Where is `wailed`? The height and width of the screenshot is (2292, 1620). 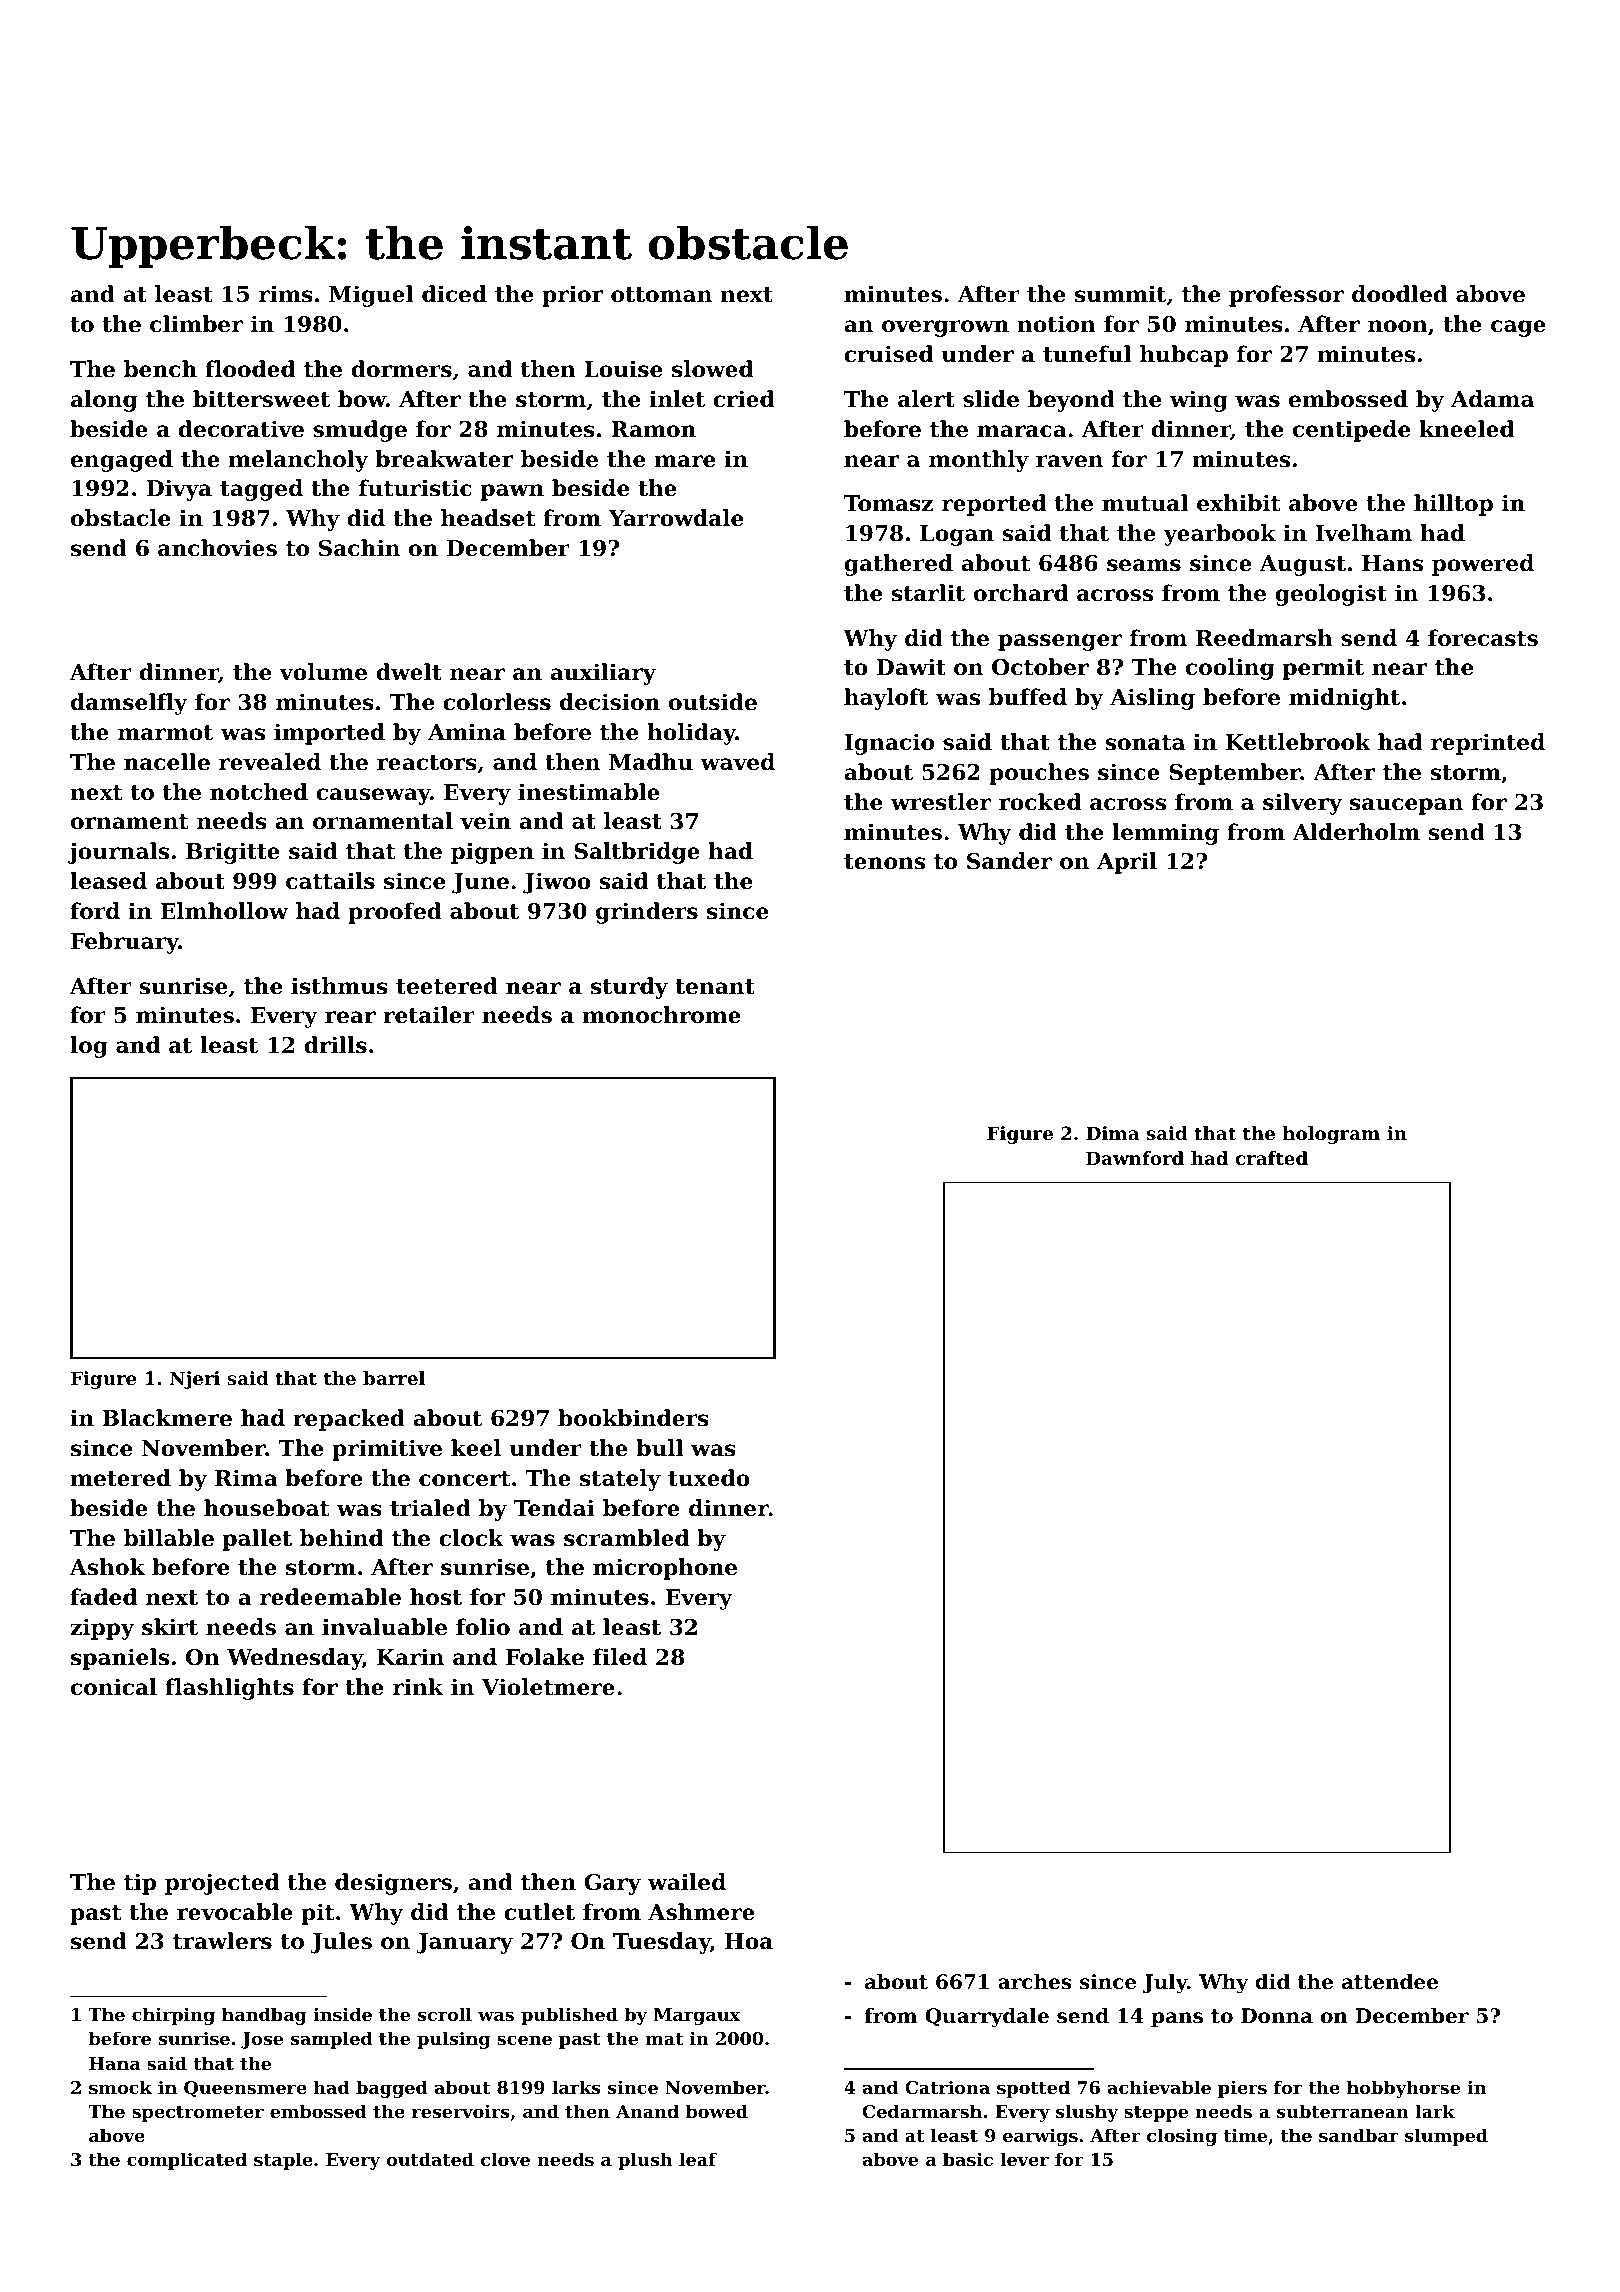 wailed is located at coordinates (687, 1882).
